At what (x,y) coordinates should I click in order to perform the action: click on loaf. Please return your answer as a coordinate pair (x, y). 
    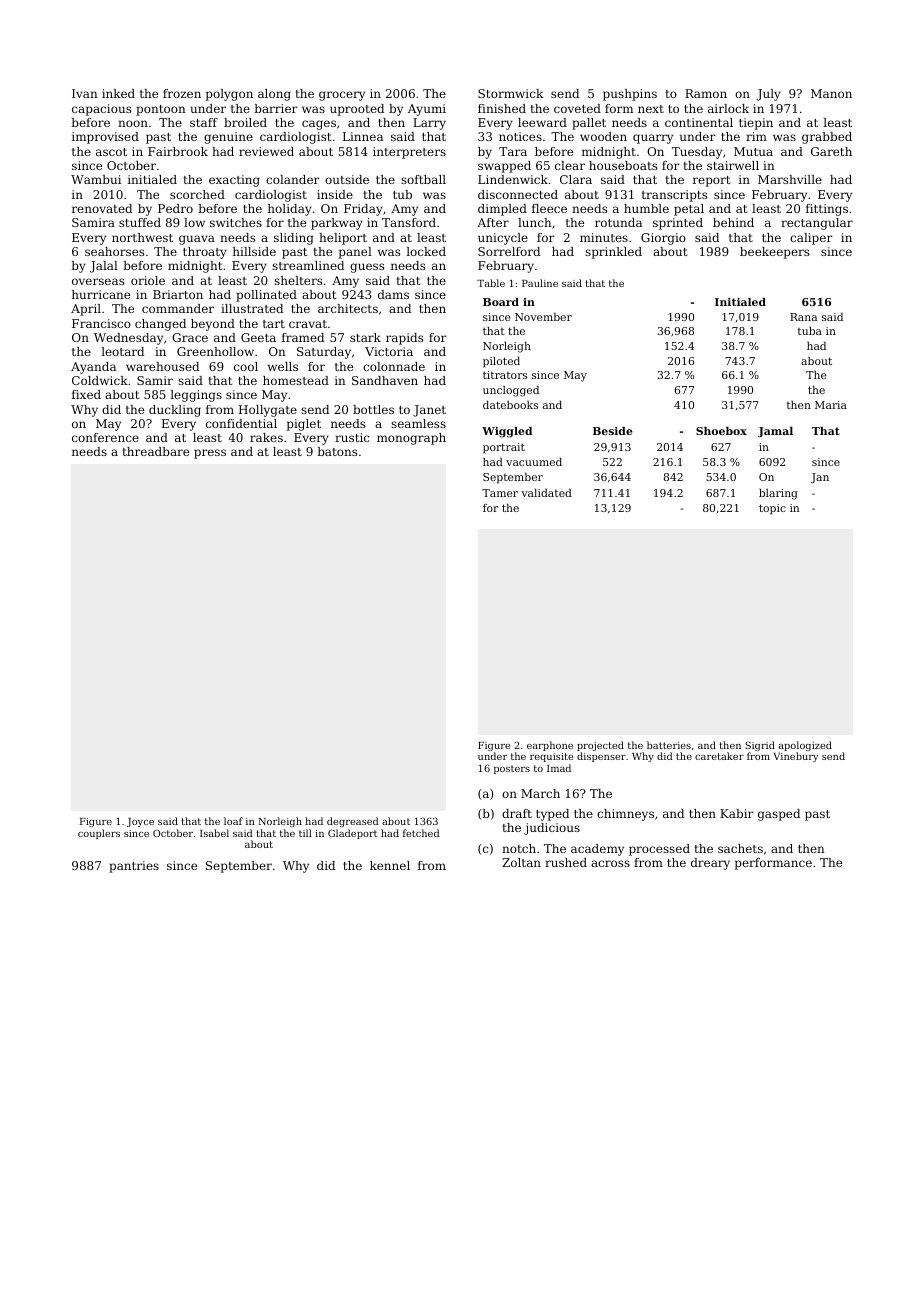
    Looking at the image, I should click on (233, 821).
